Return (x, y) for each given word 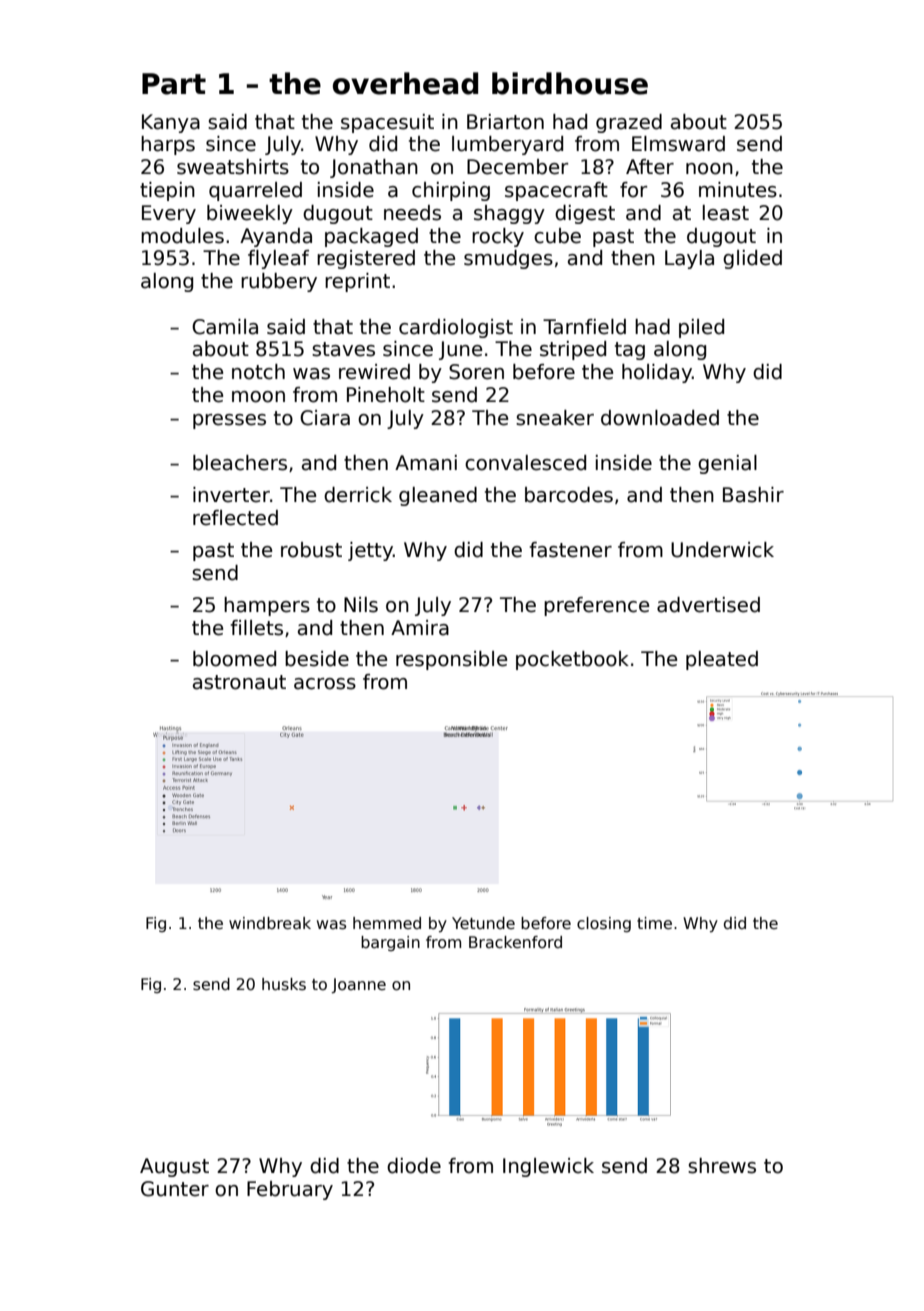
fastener (570, 550)
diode (414, 1166)
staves (343, 349)
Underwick (722, 550)
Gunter (175, 1189)
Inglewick (548, 1167)
